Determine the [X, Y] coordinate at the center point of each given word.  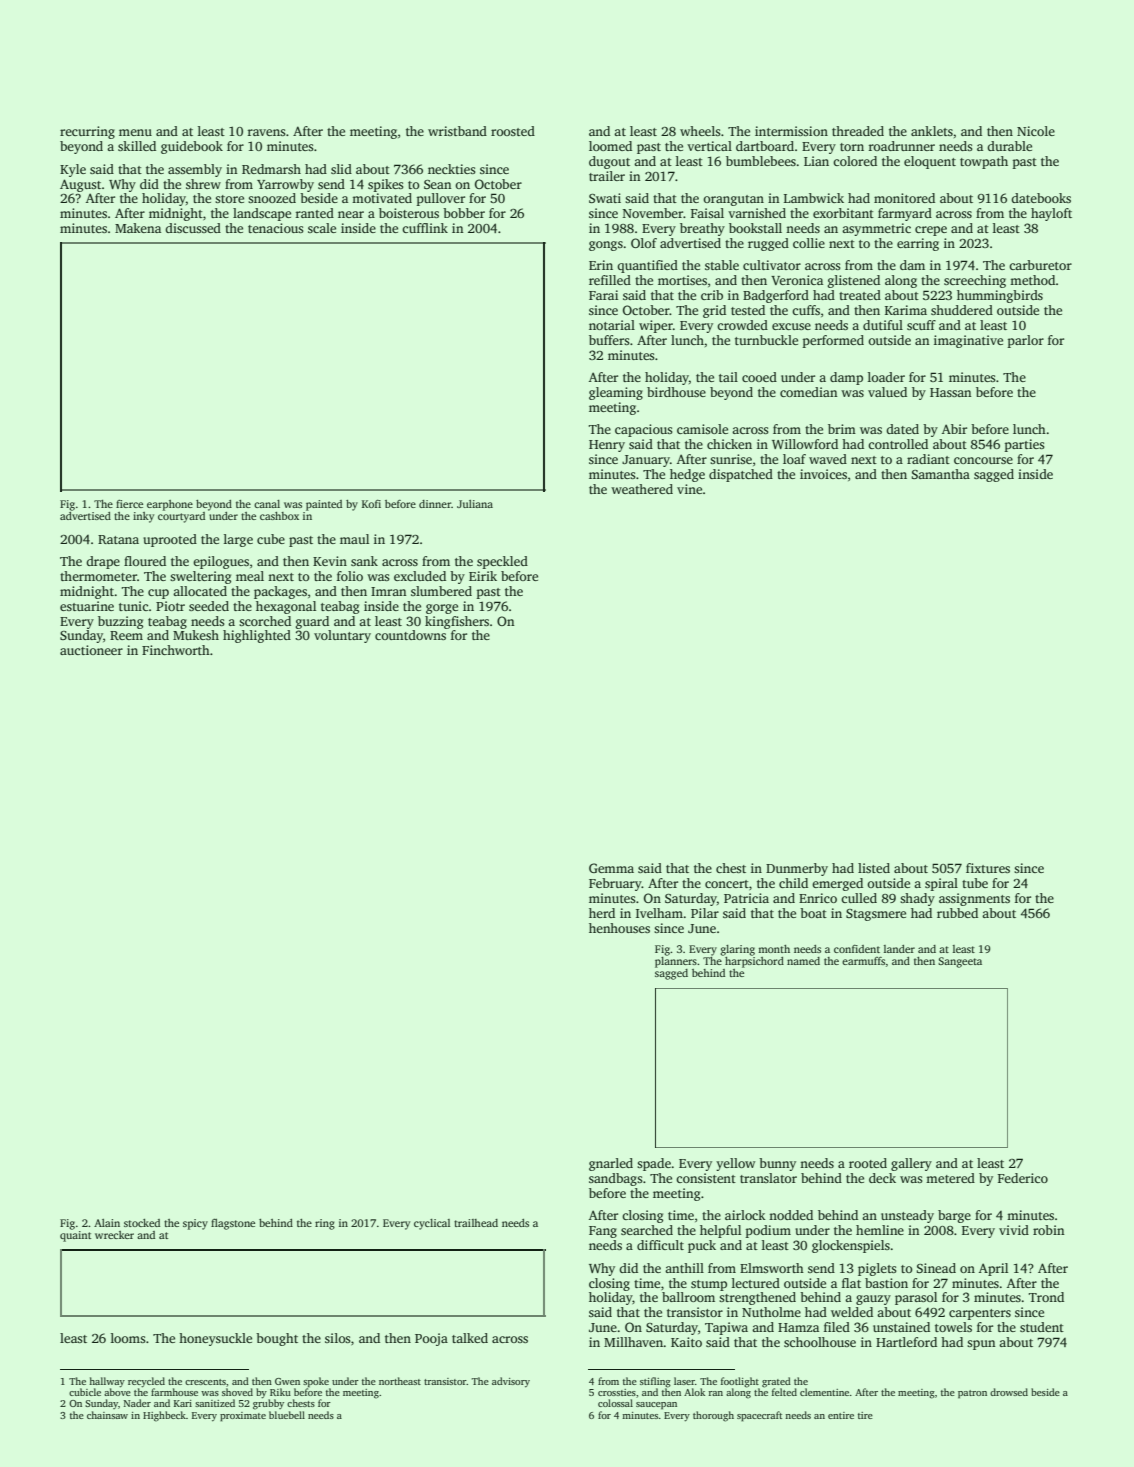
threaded [858, 131]
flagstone [233, 1224]
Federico [1023, 1178]
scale [322, 228]
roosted [513, 131]
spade [654, 1164]
